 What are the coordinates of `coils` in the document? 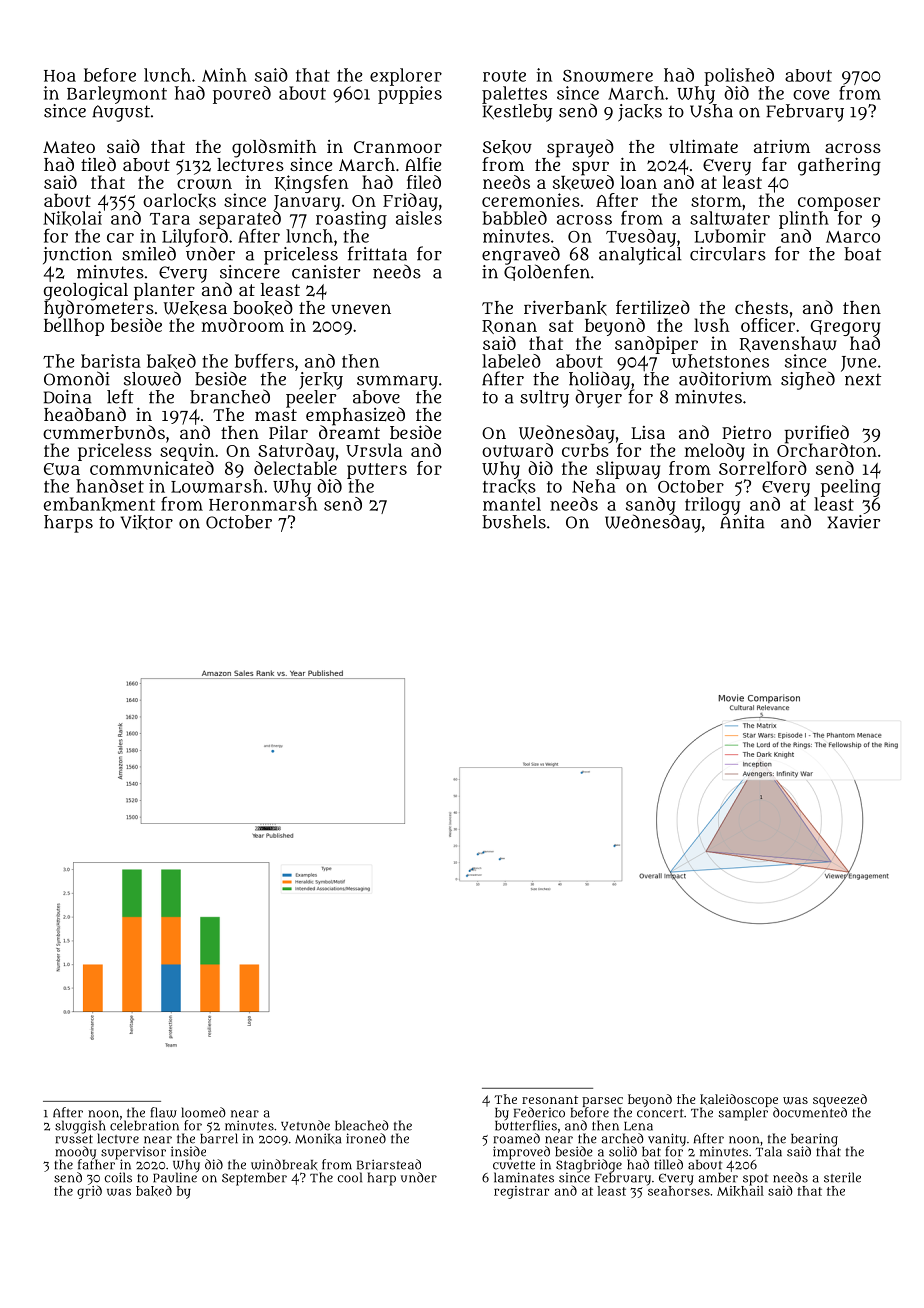 It's located at (118, 1177).
